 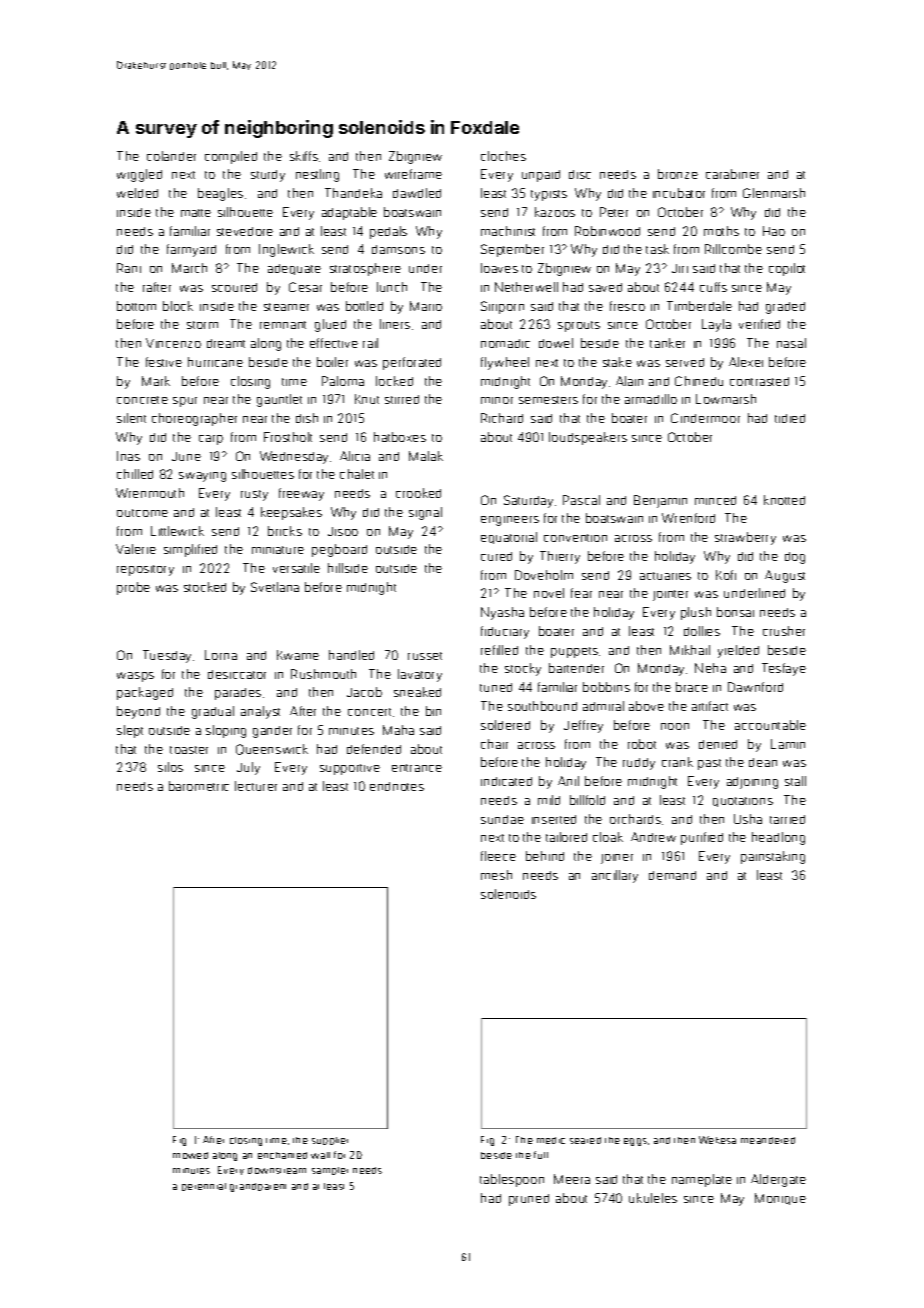 What do you see at coordinates (551, 1140) in the screenshot?
I see `medic` at bounding box center [551, 1140].
